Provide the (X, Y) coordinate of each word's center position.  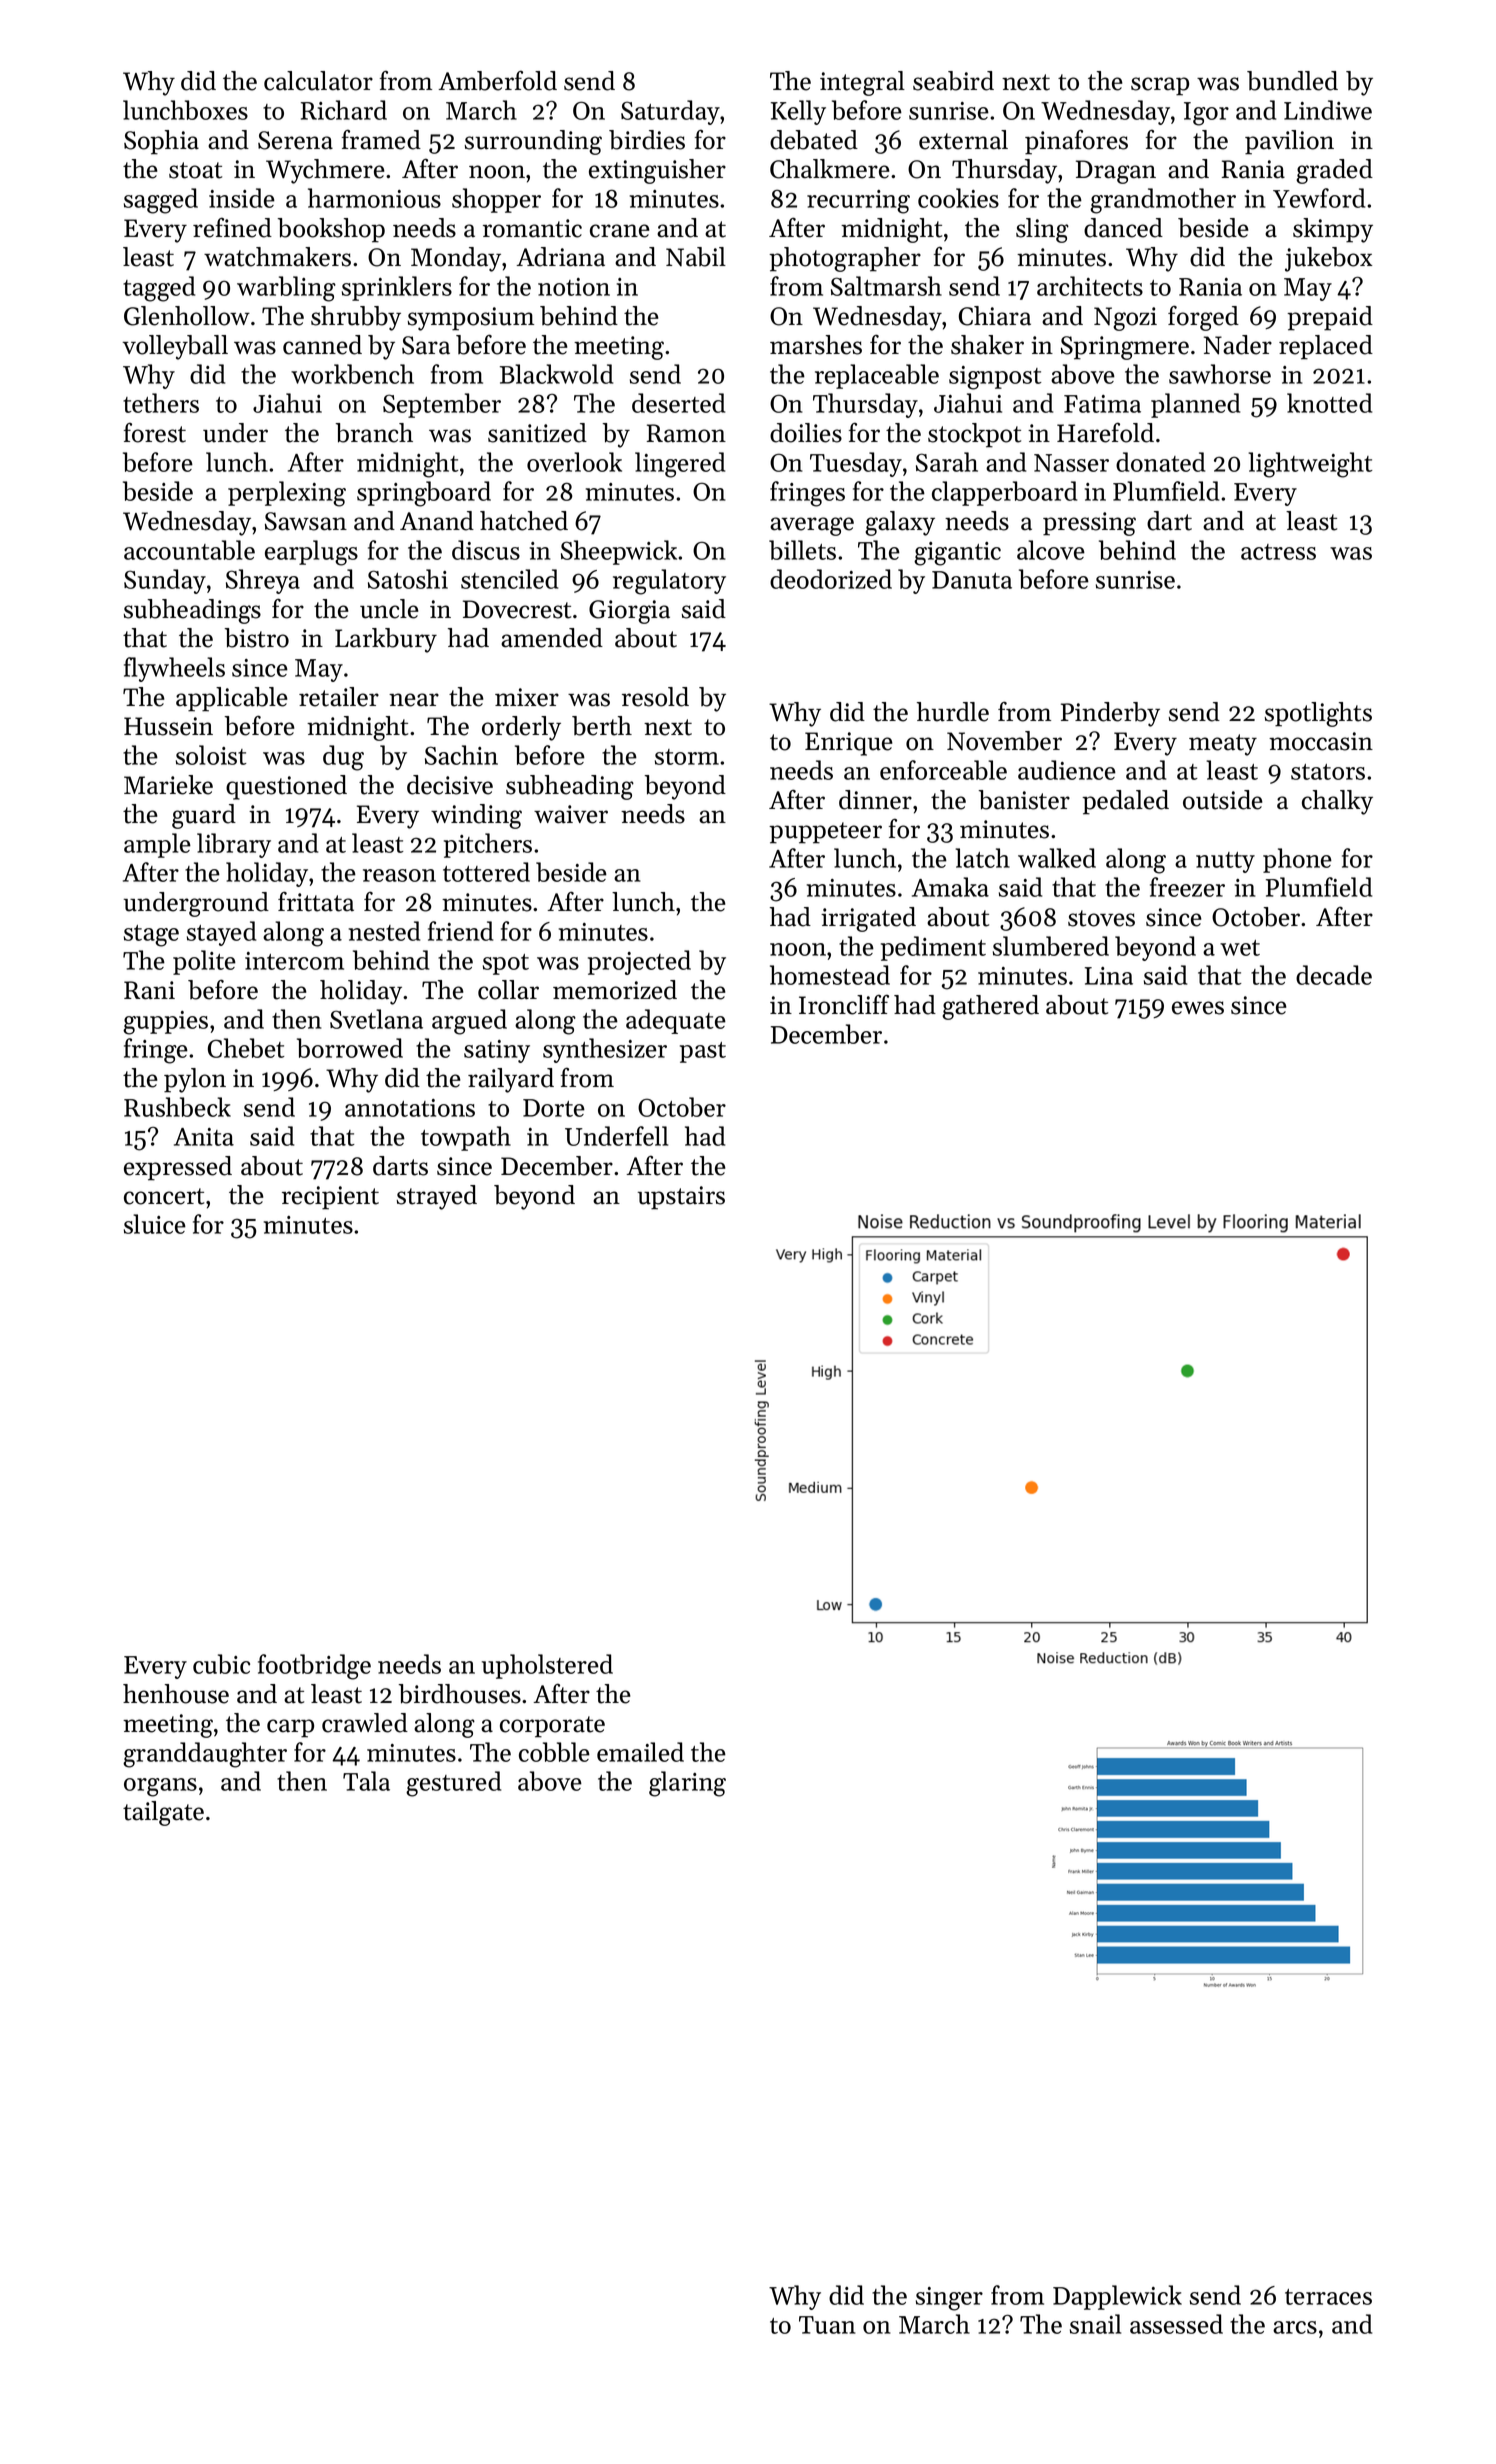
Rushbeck (177, 1107)
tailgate (163, 1813)
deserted (678, 403)
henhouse (176, 1694)
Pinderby (1110, 714)
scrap (1160, 86)
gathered (990, 1007)
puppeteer (825, 833)
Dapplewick (1117, 2297)
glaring (687, 1784)
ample (157, 845)
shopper (496, 200)
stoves (1101, 918)
